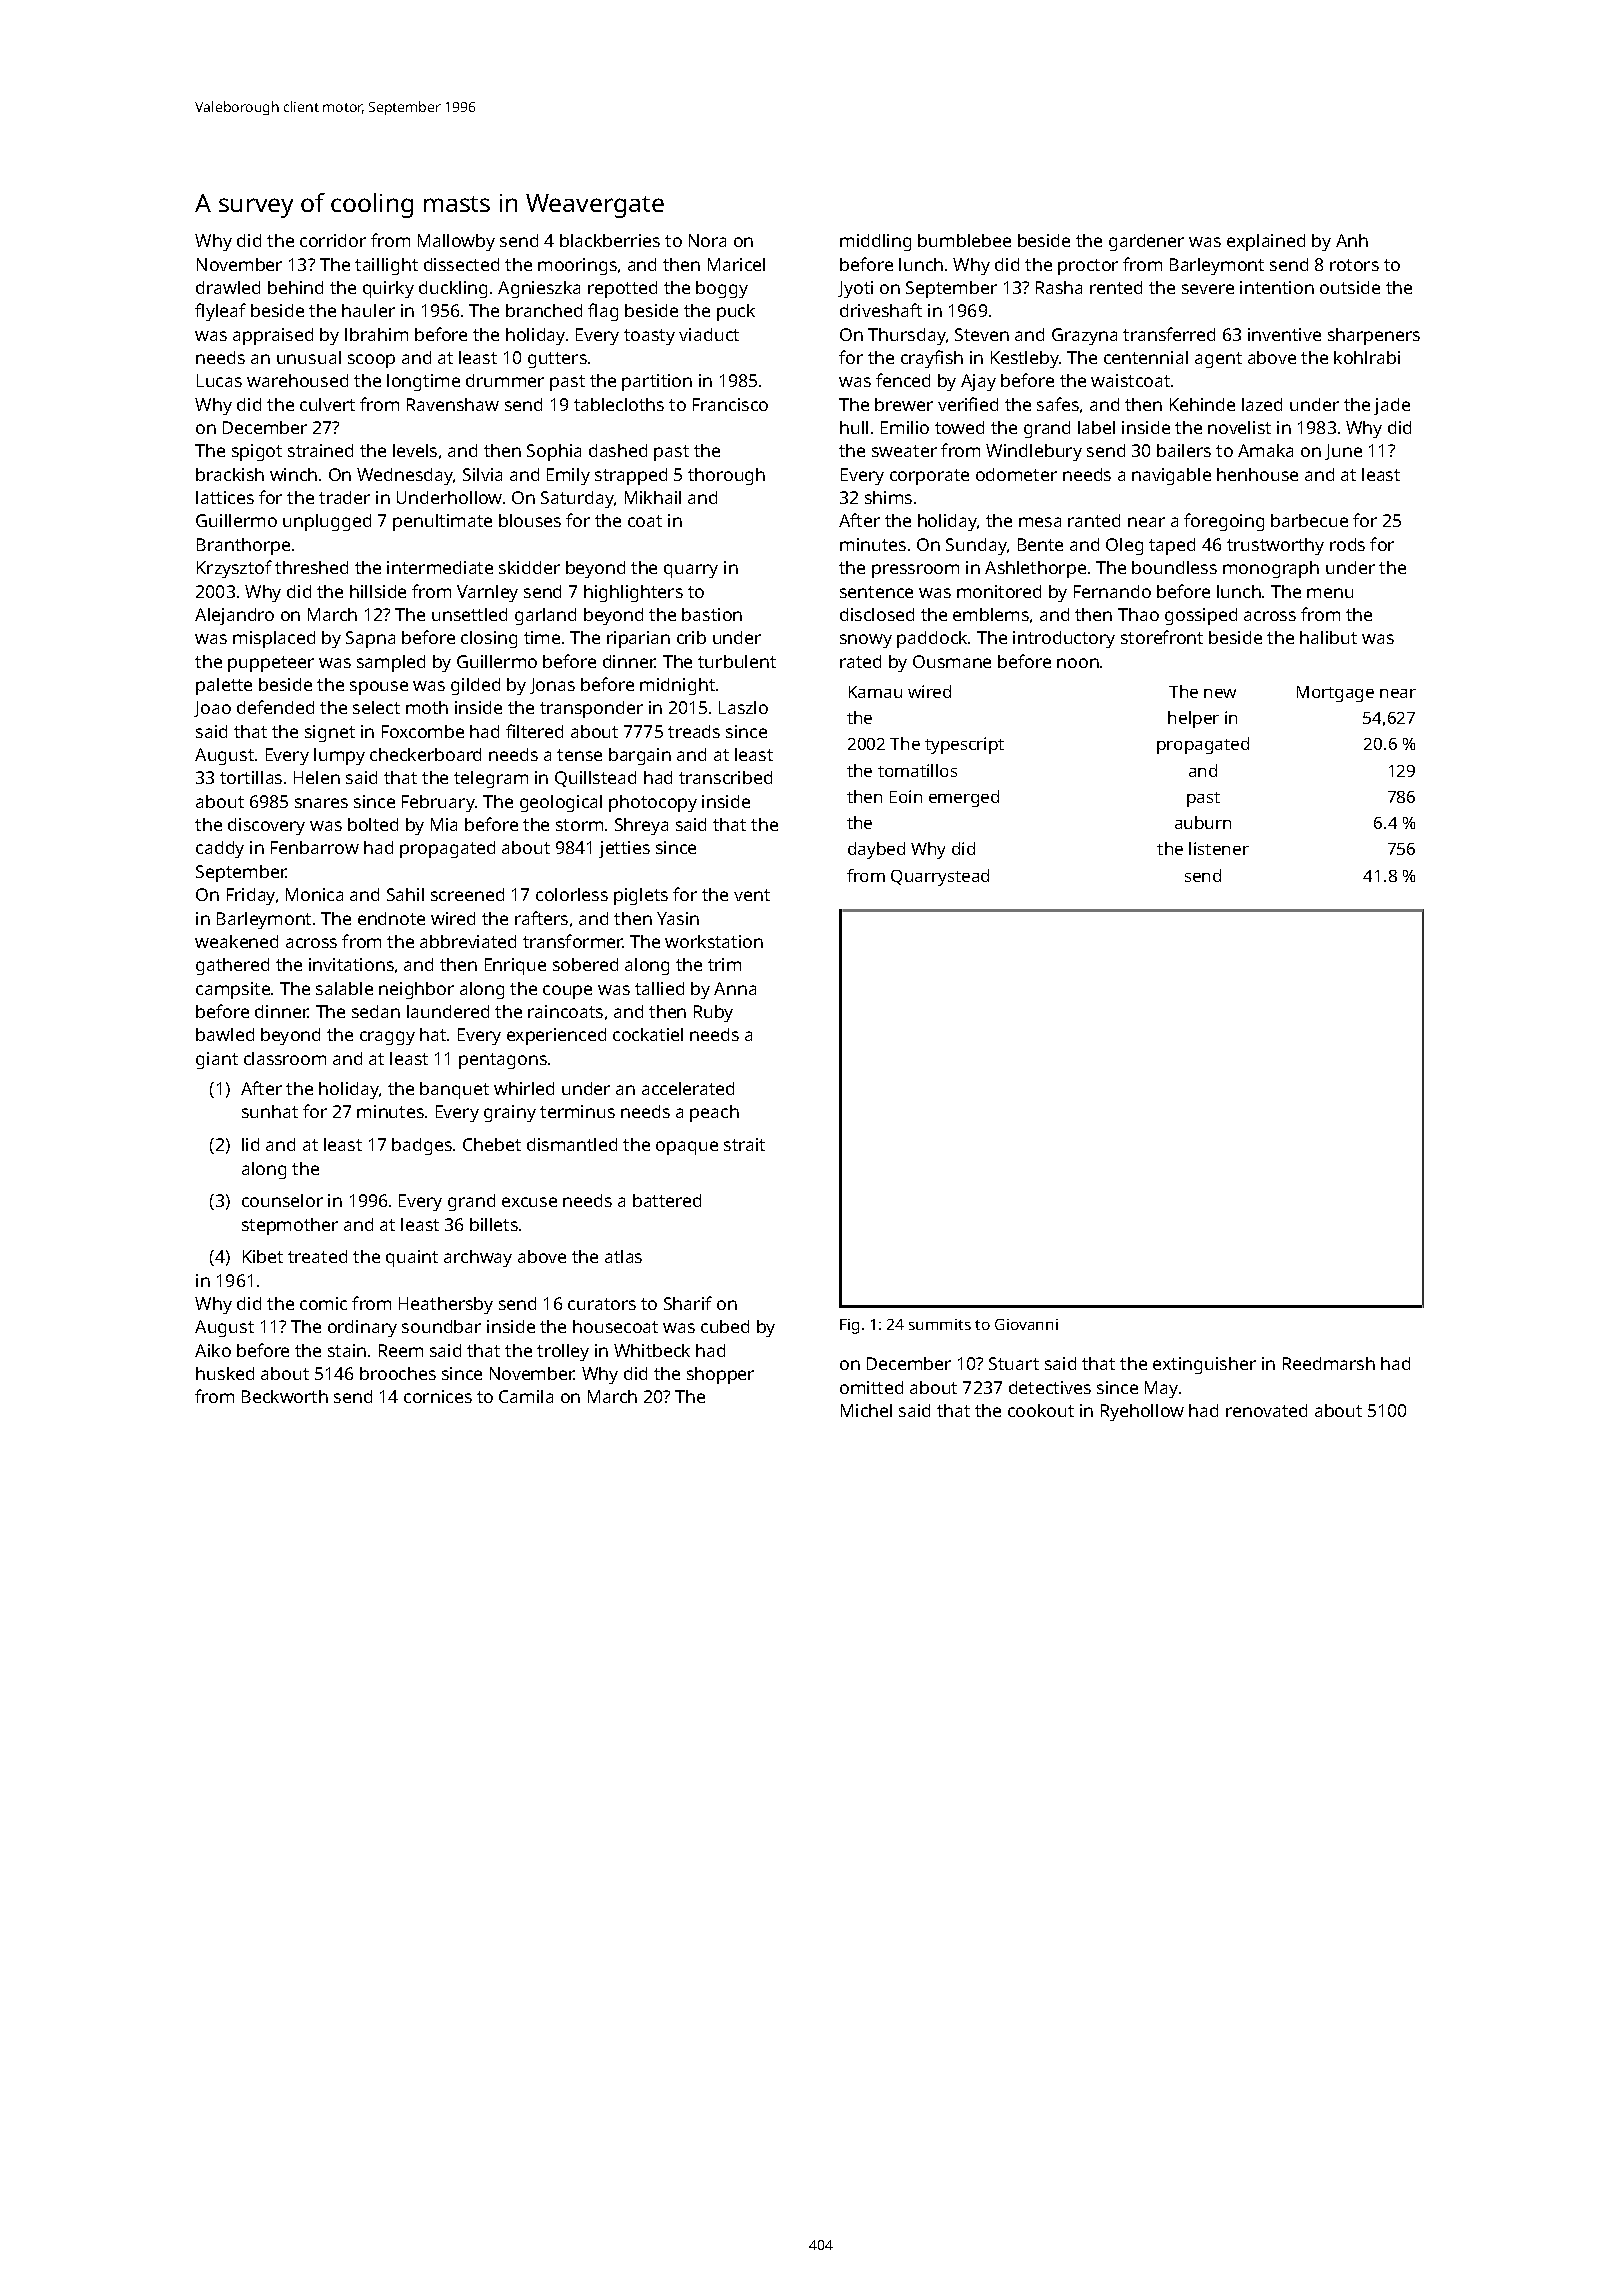 The image size is (1620, 2292). Describe the element at coordinates (735, 988) in the screenshot. I see `Anna` at that location.
